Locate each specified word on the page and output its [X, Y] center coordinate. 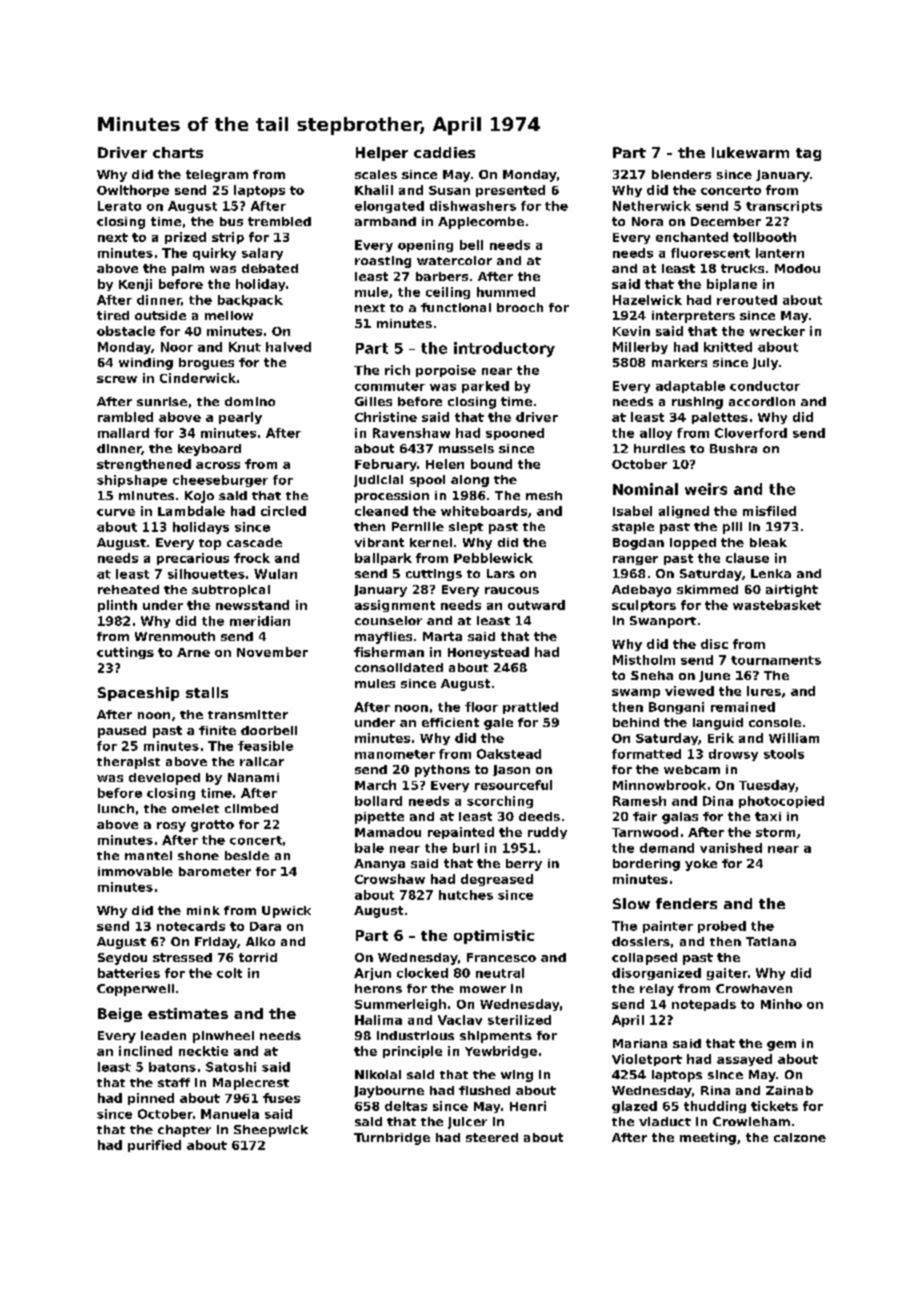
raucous [512, 590]
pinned [151, 1099]
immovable [135, 871]
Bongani [676, 708]
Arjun [372, 974]
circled [283, 511]
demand [667, 848]
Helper [382, 154]
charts [178, 152]
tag [808, 154]
